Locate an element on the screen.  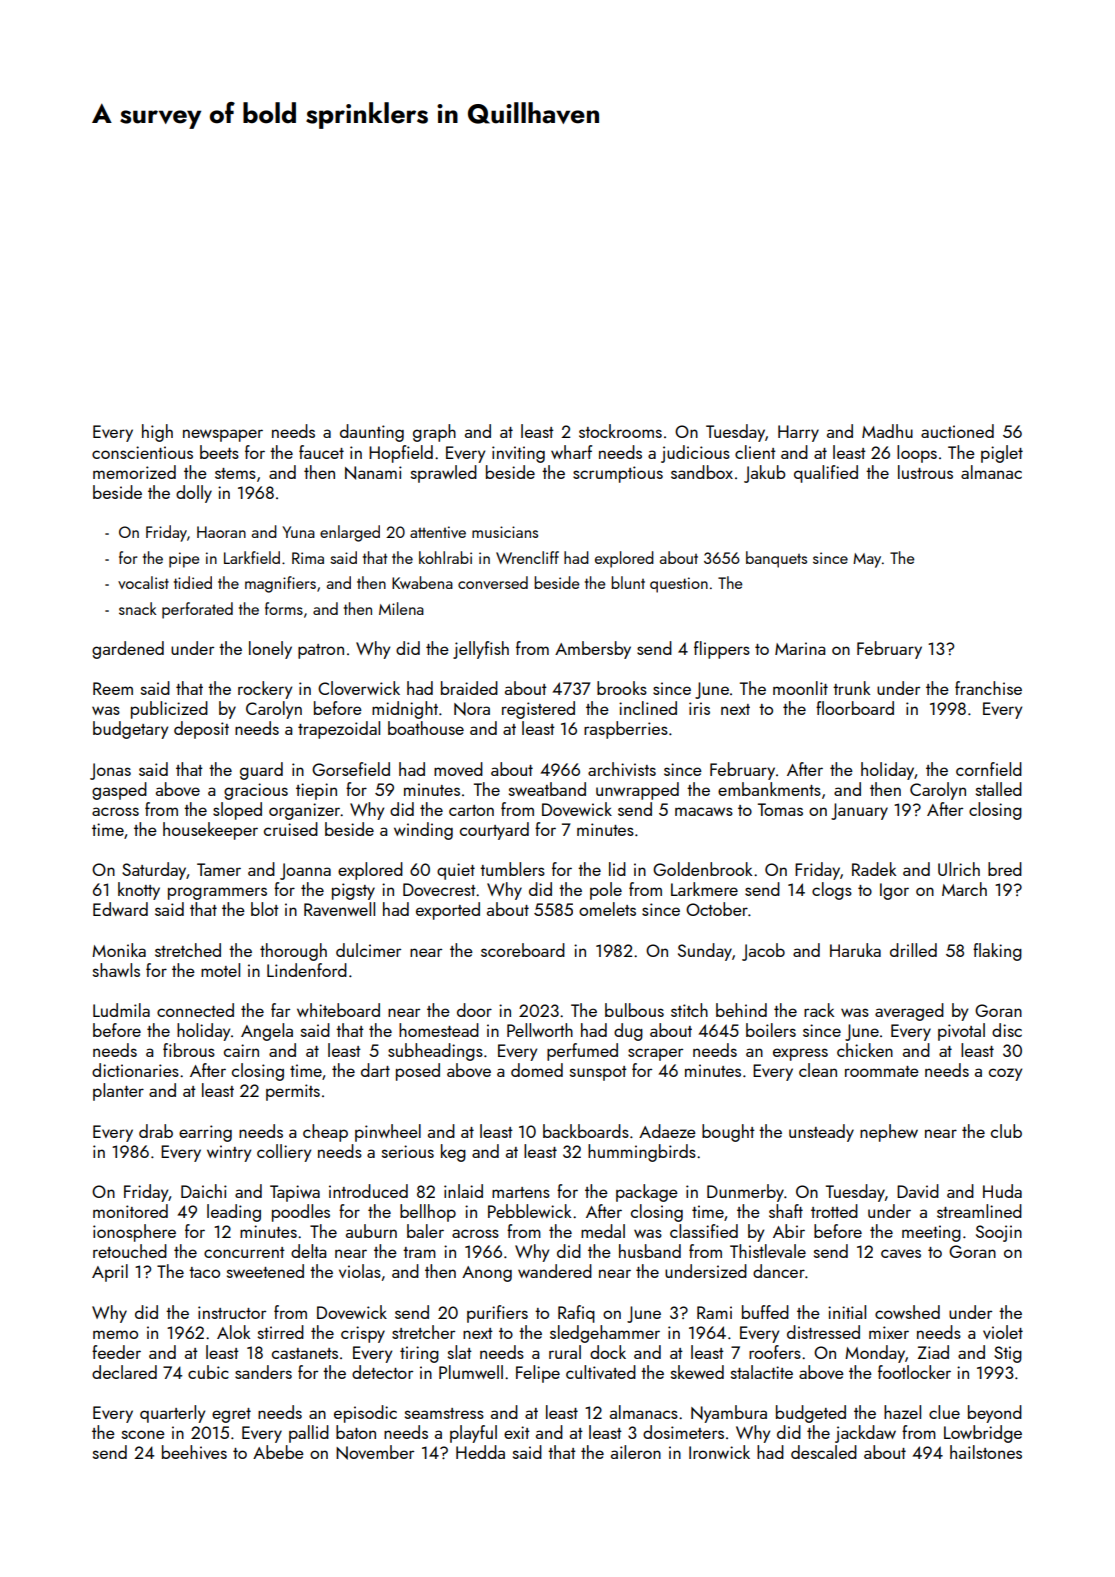
sprawled is located at coordinates (444, 474).
